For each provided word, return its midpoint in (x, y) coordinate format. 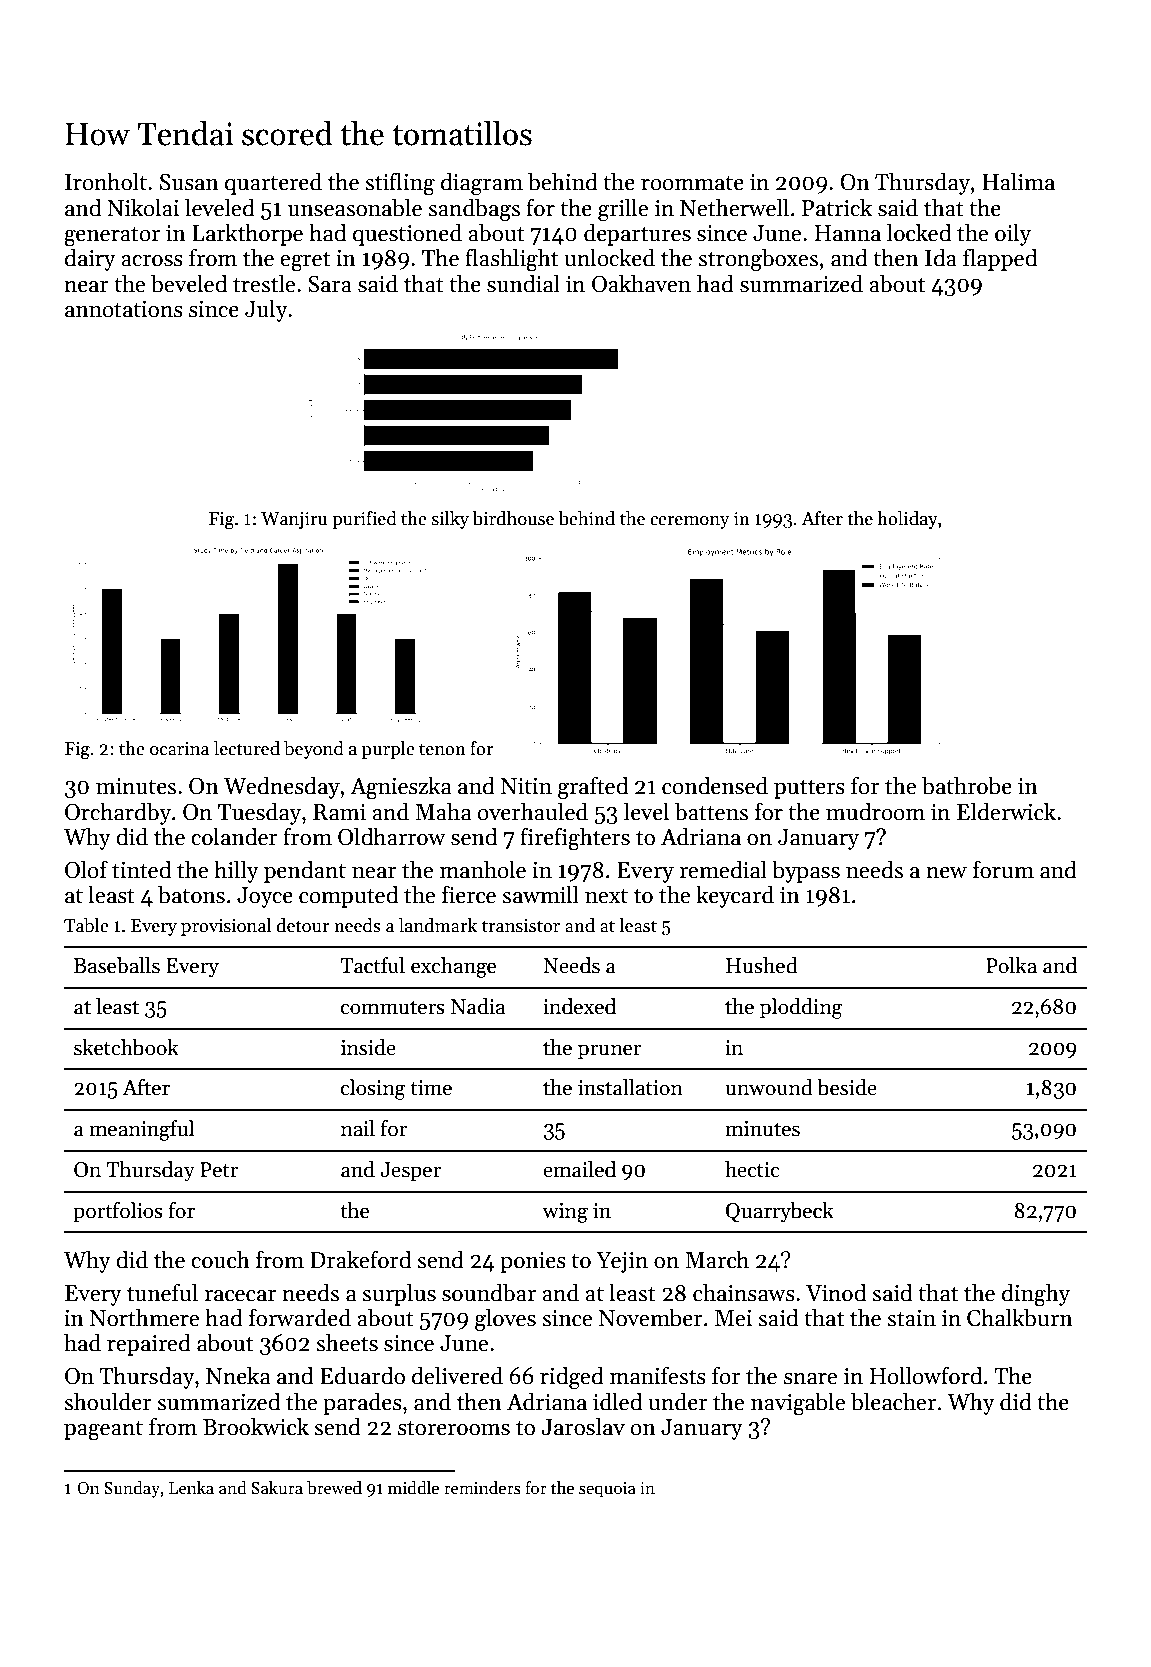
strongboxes (758, 260)
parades (362, 1403)
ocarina (179, 749)
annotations (124, 309)
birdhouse (513, 518)
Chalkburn (1020, 1317)
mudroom (875, 811)
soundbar (489, 1292)
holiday (907, 520)
